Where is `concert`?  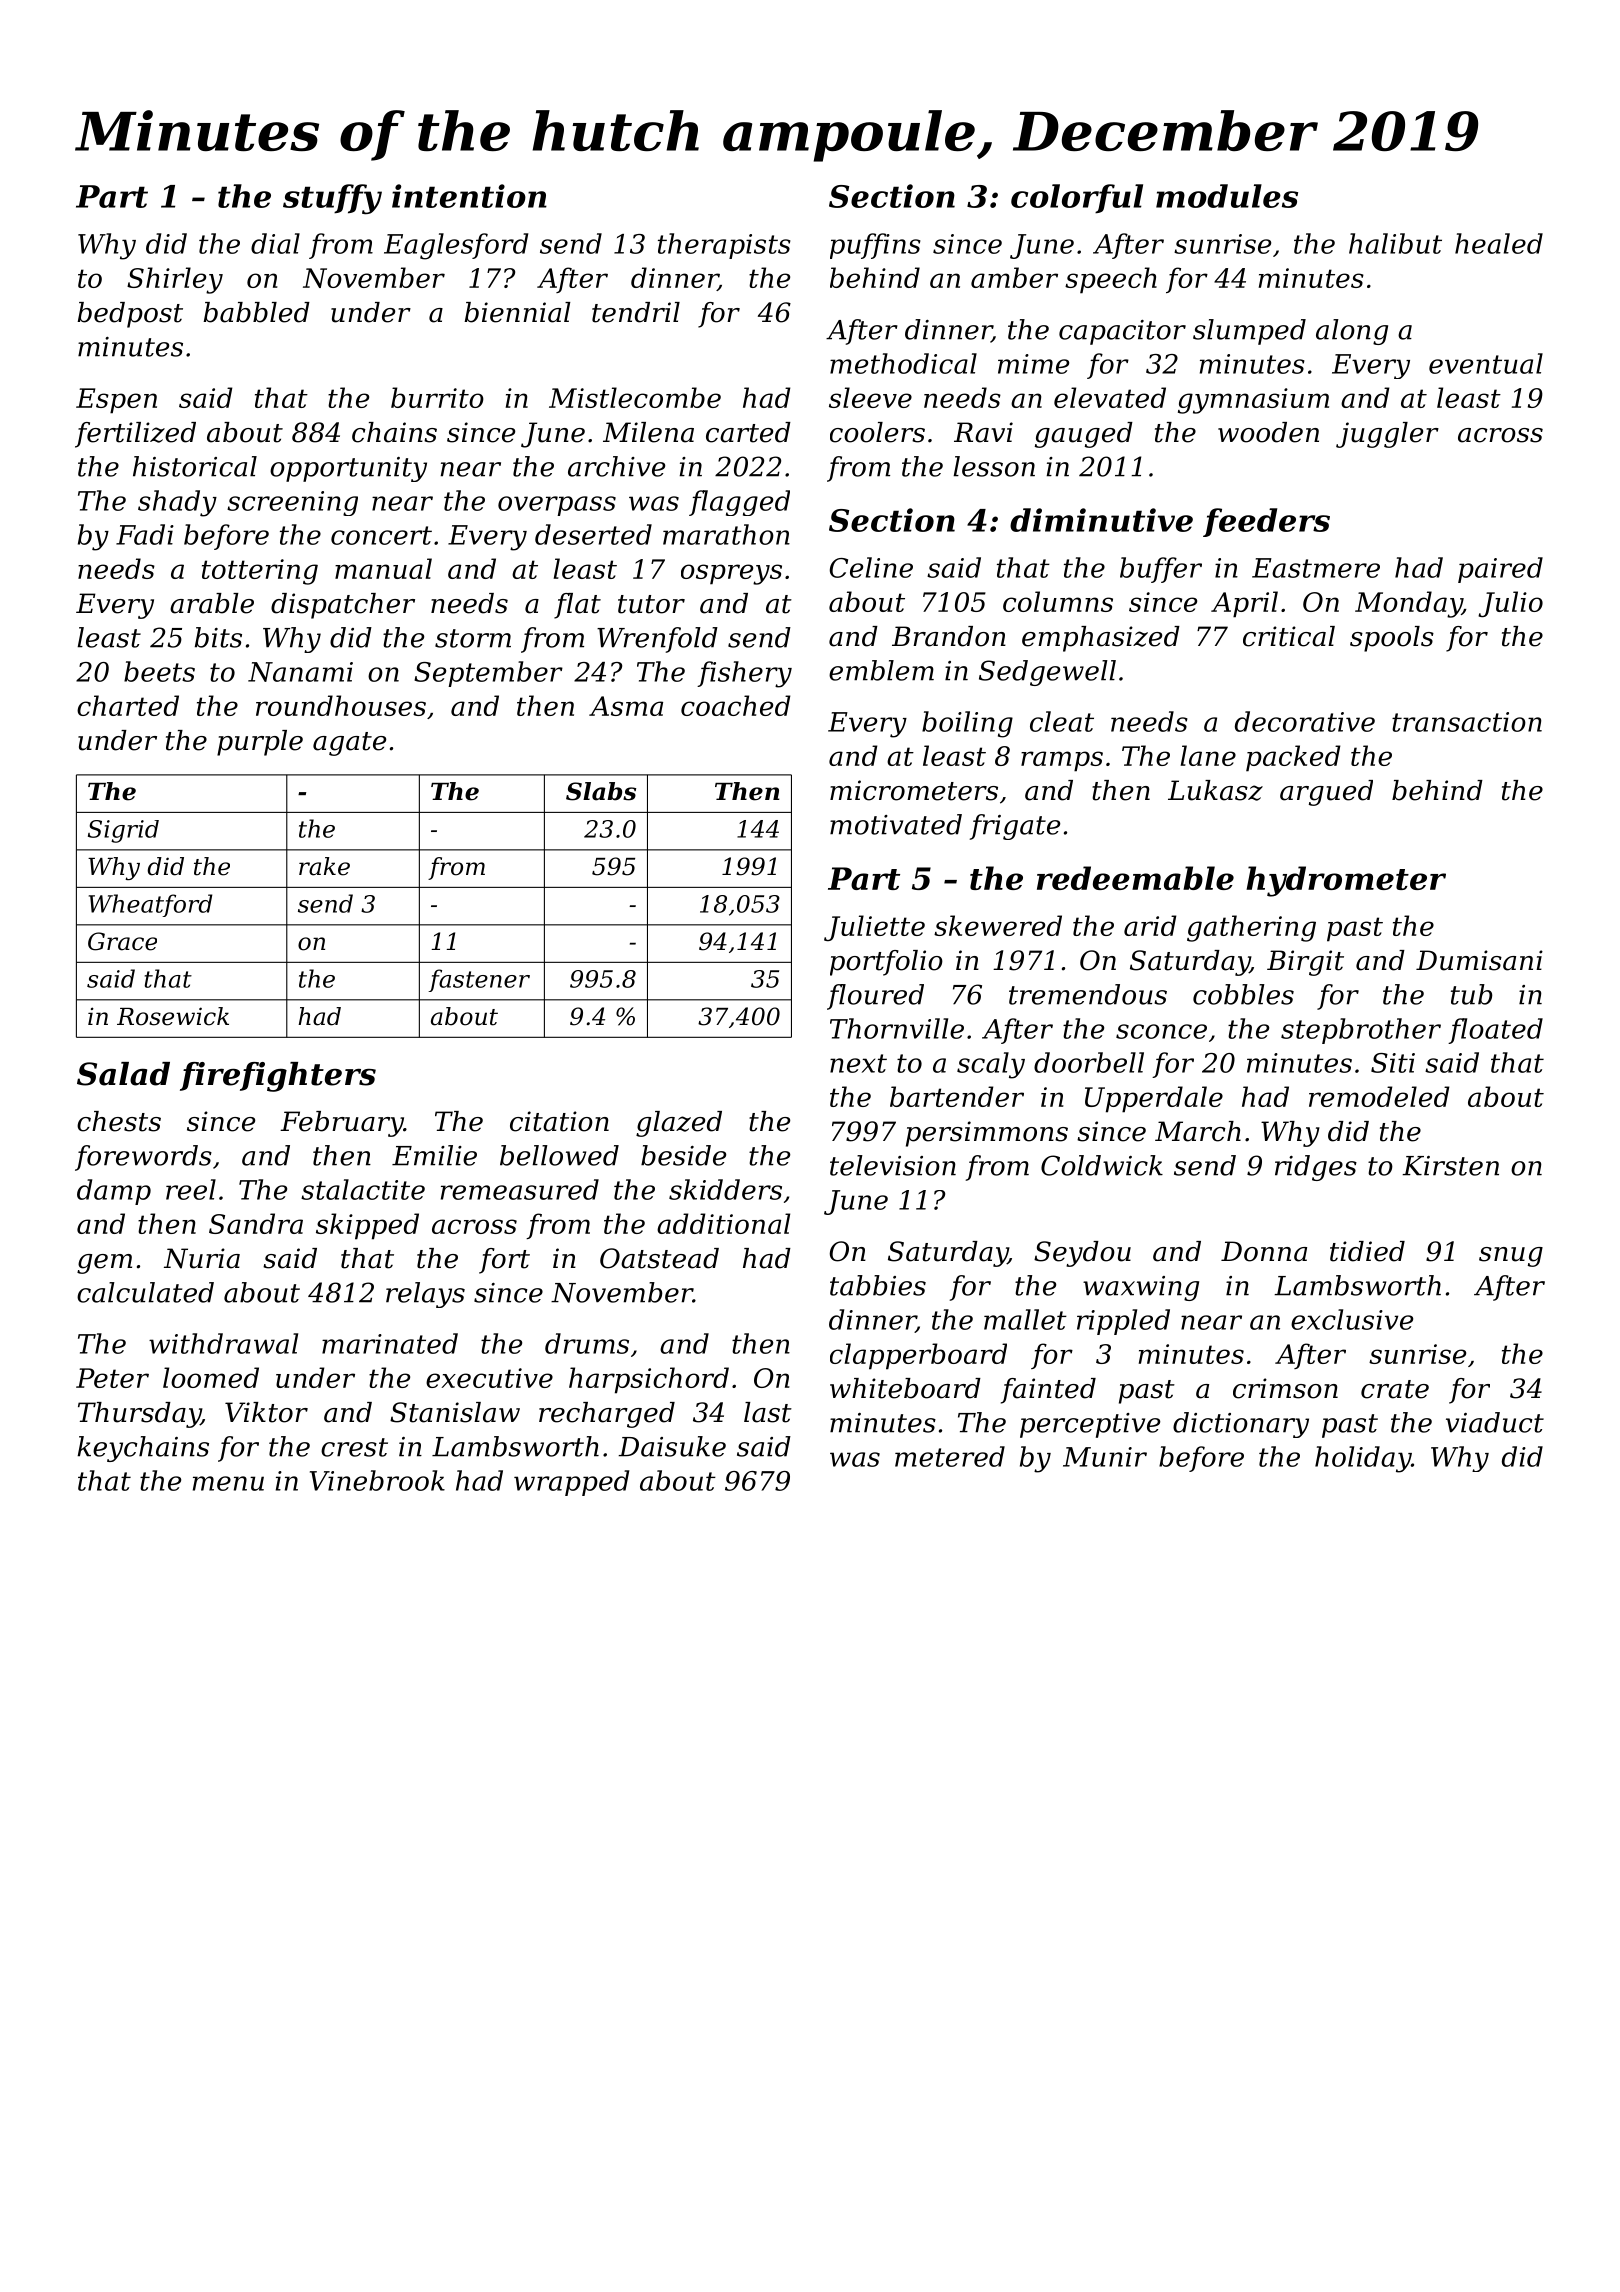
concert is located at coordinates (381, 535).
